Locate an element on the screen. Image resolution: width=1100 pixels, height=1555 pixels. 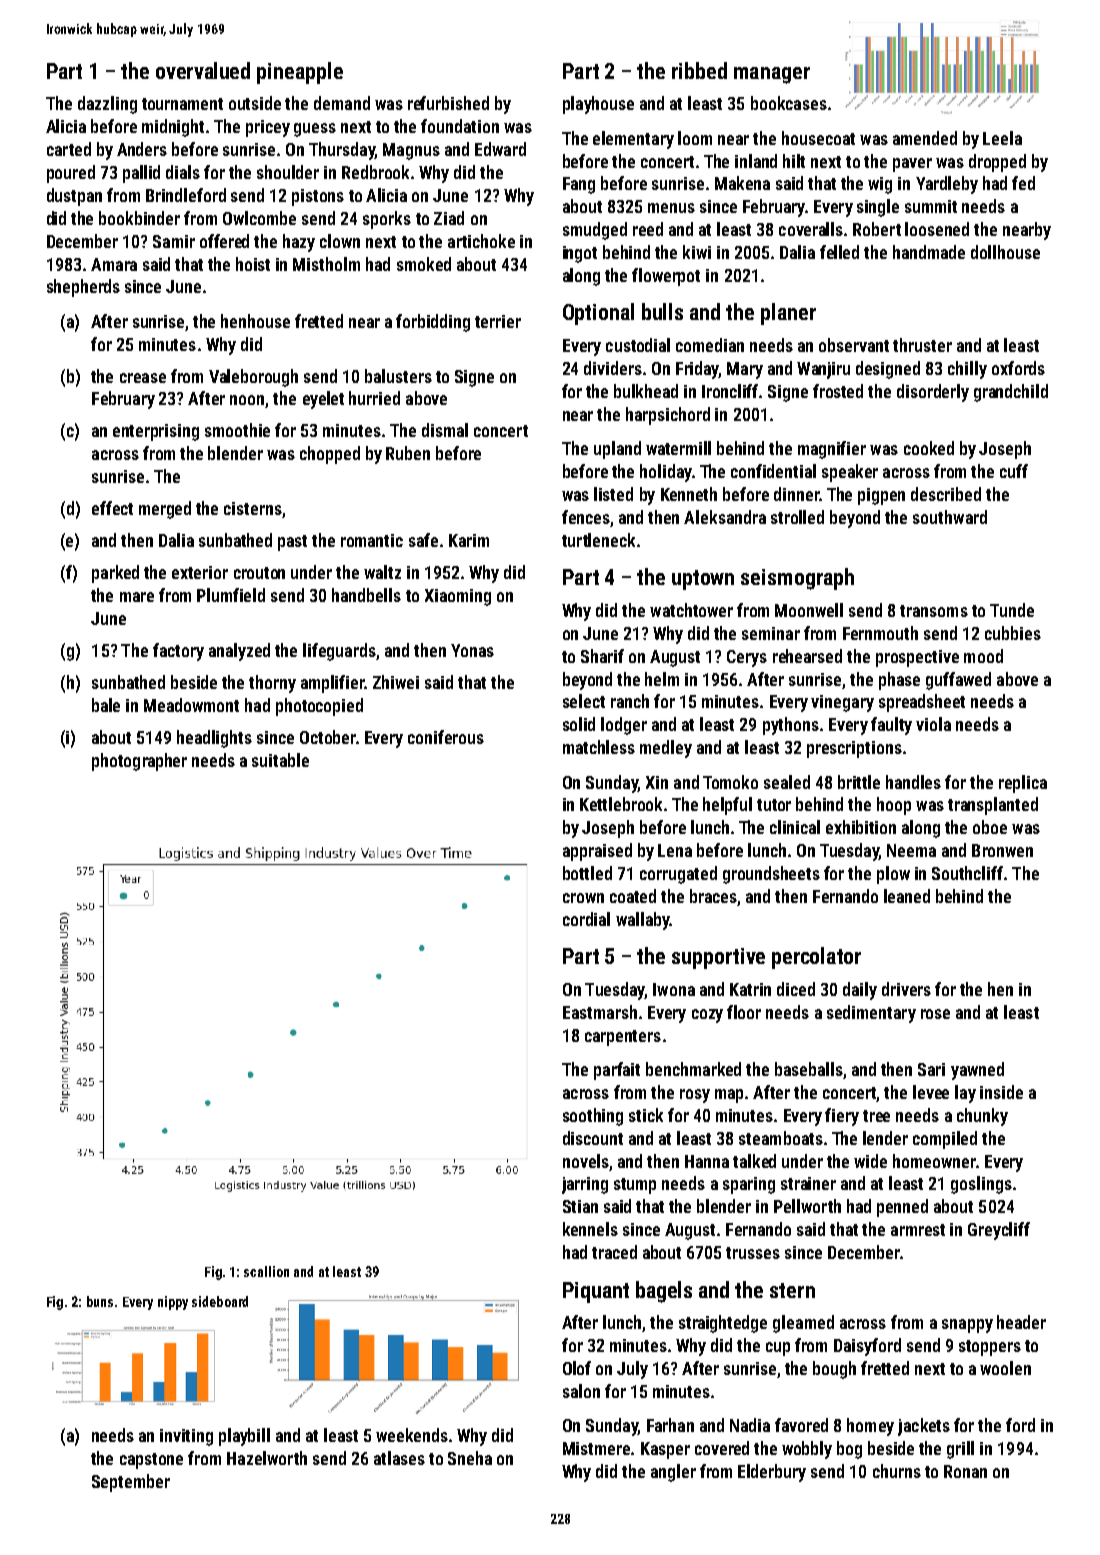
capstone is located at coordinates (151, 1461).
